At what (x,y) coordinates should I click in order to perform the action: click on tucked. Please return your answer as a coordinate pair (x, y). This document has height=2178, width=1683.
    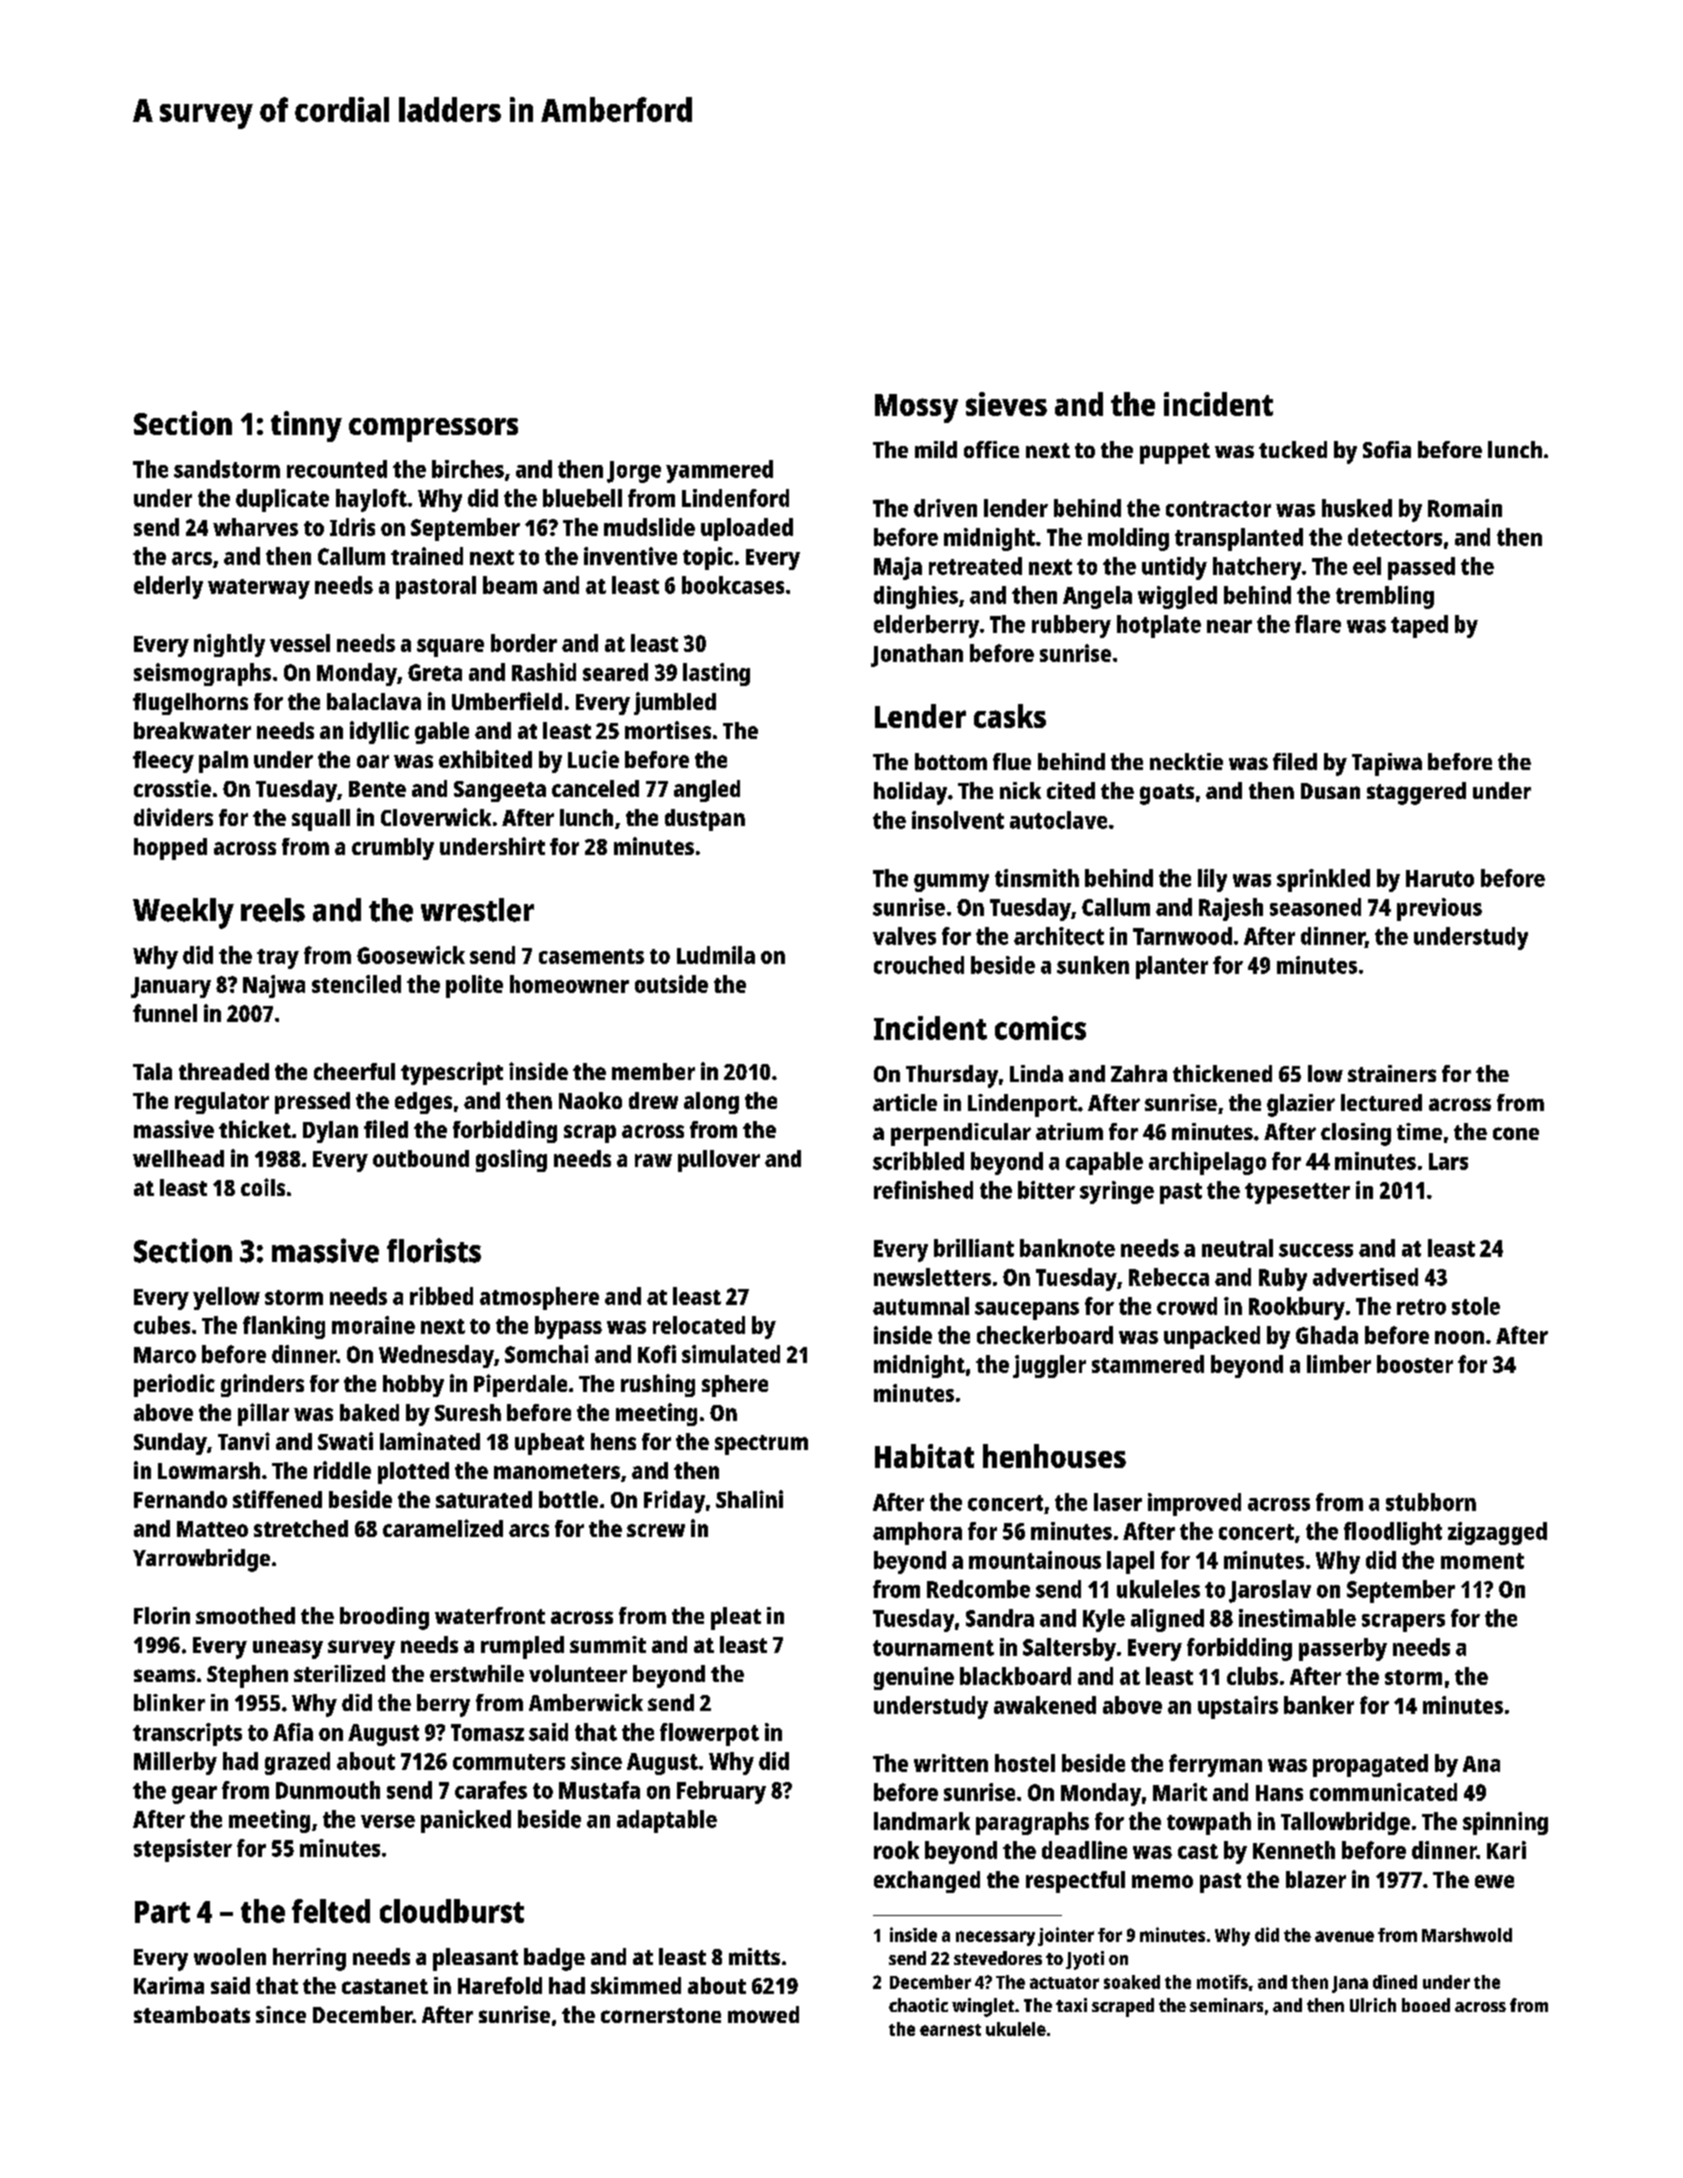
    Looking at the image, I should click on (1293, 449).
